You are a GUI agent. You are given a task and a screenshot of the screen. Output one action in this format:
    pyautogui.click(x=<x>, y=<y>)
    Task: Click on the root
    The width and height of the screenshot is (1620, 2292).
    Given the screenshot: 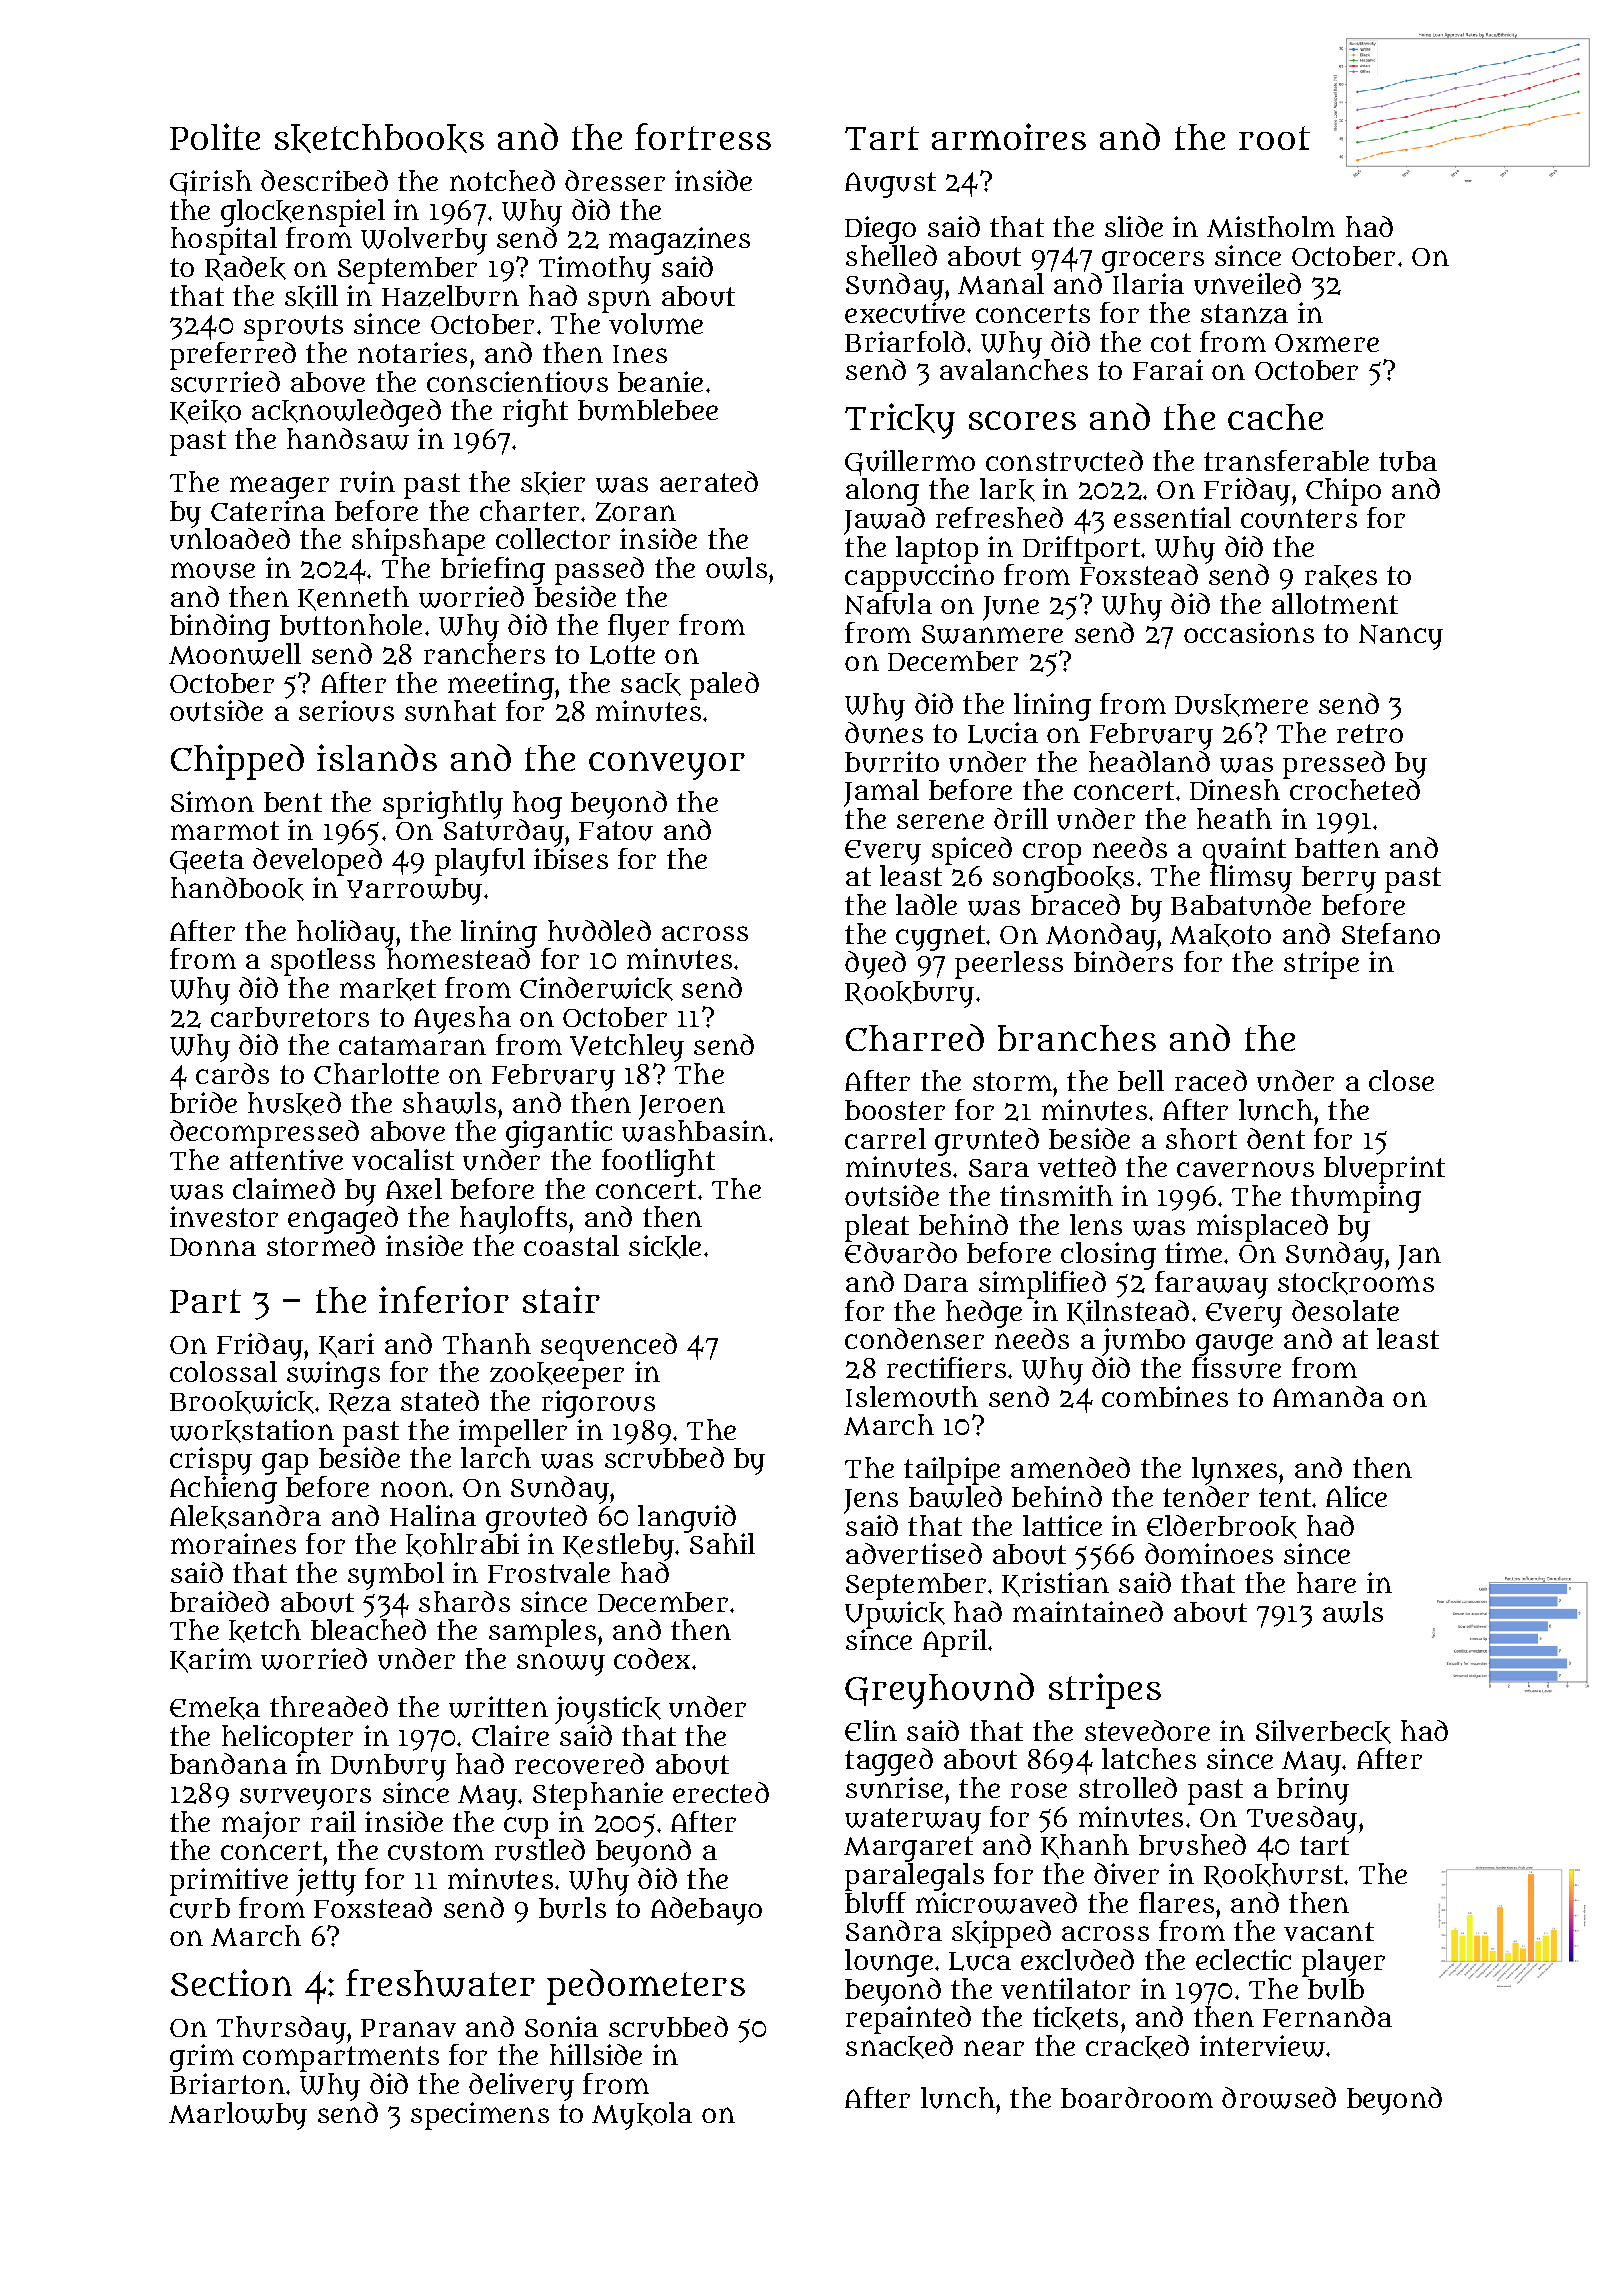 What is the action you would take?
    pyautogui.click(x=1274, y=138)
